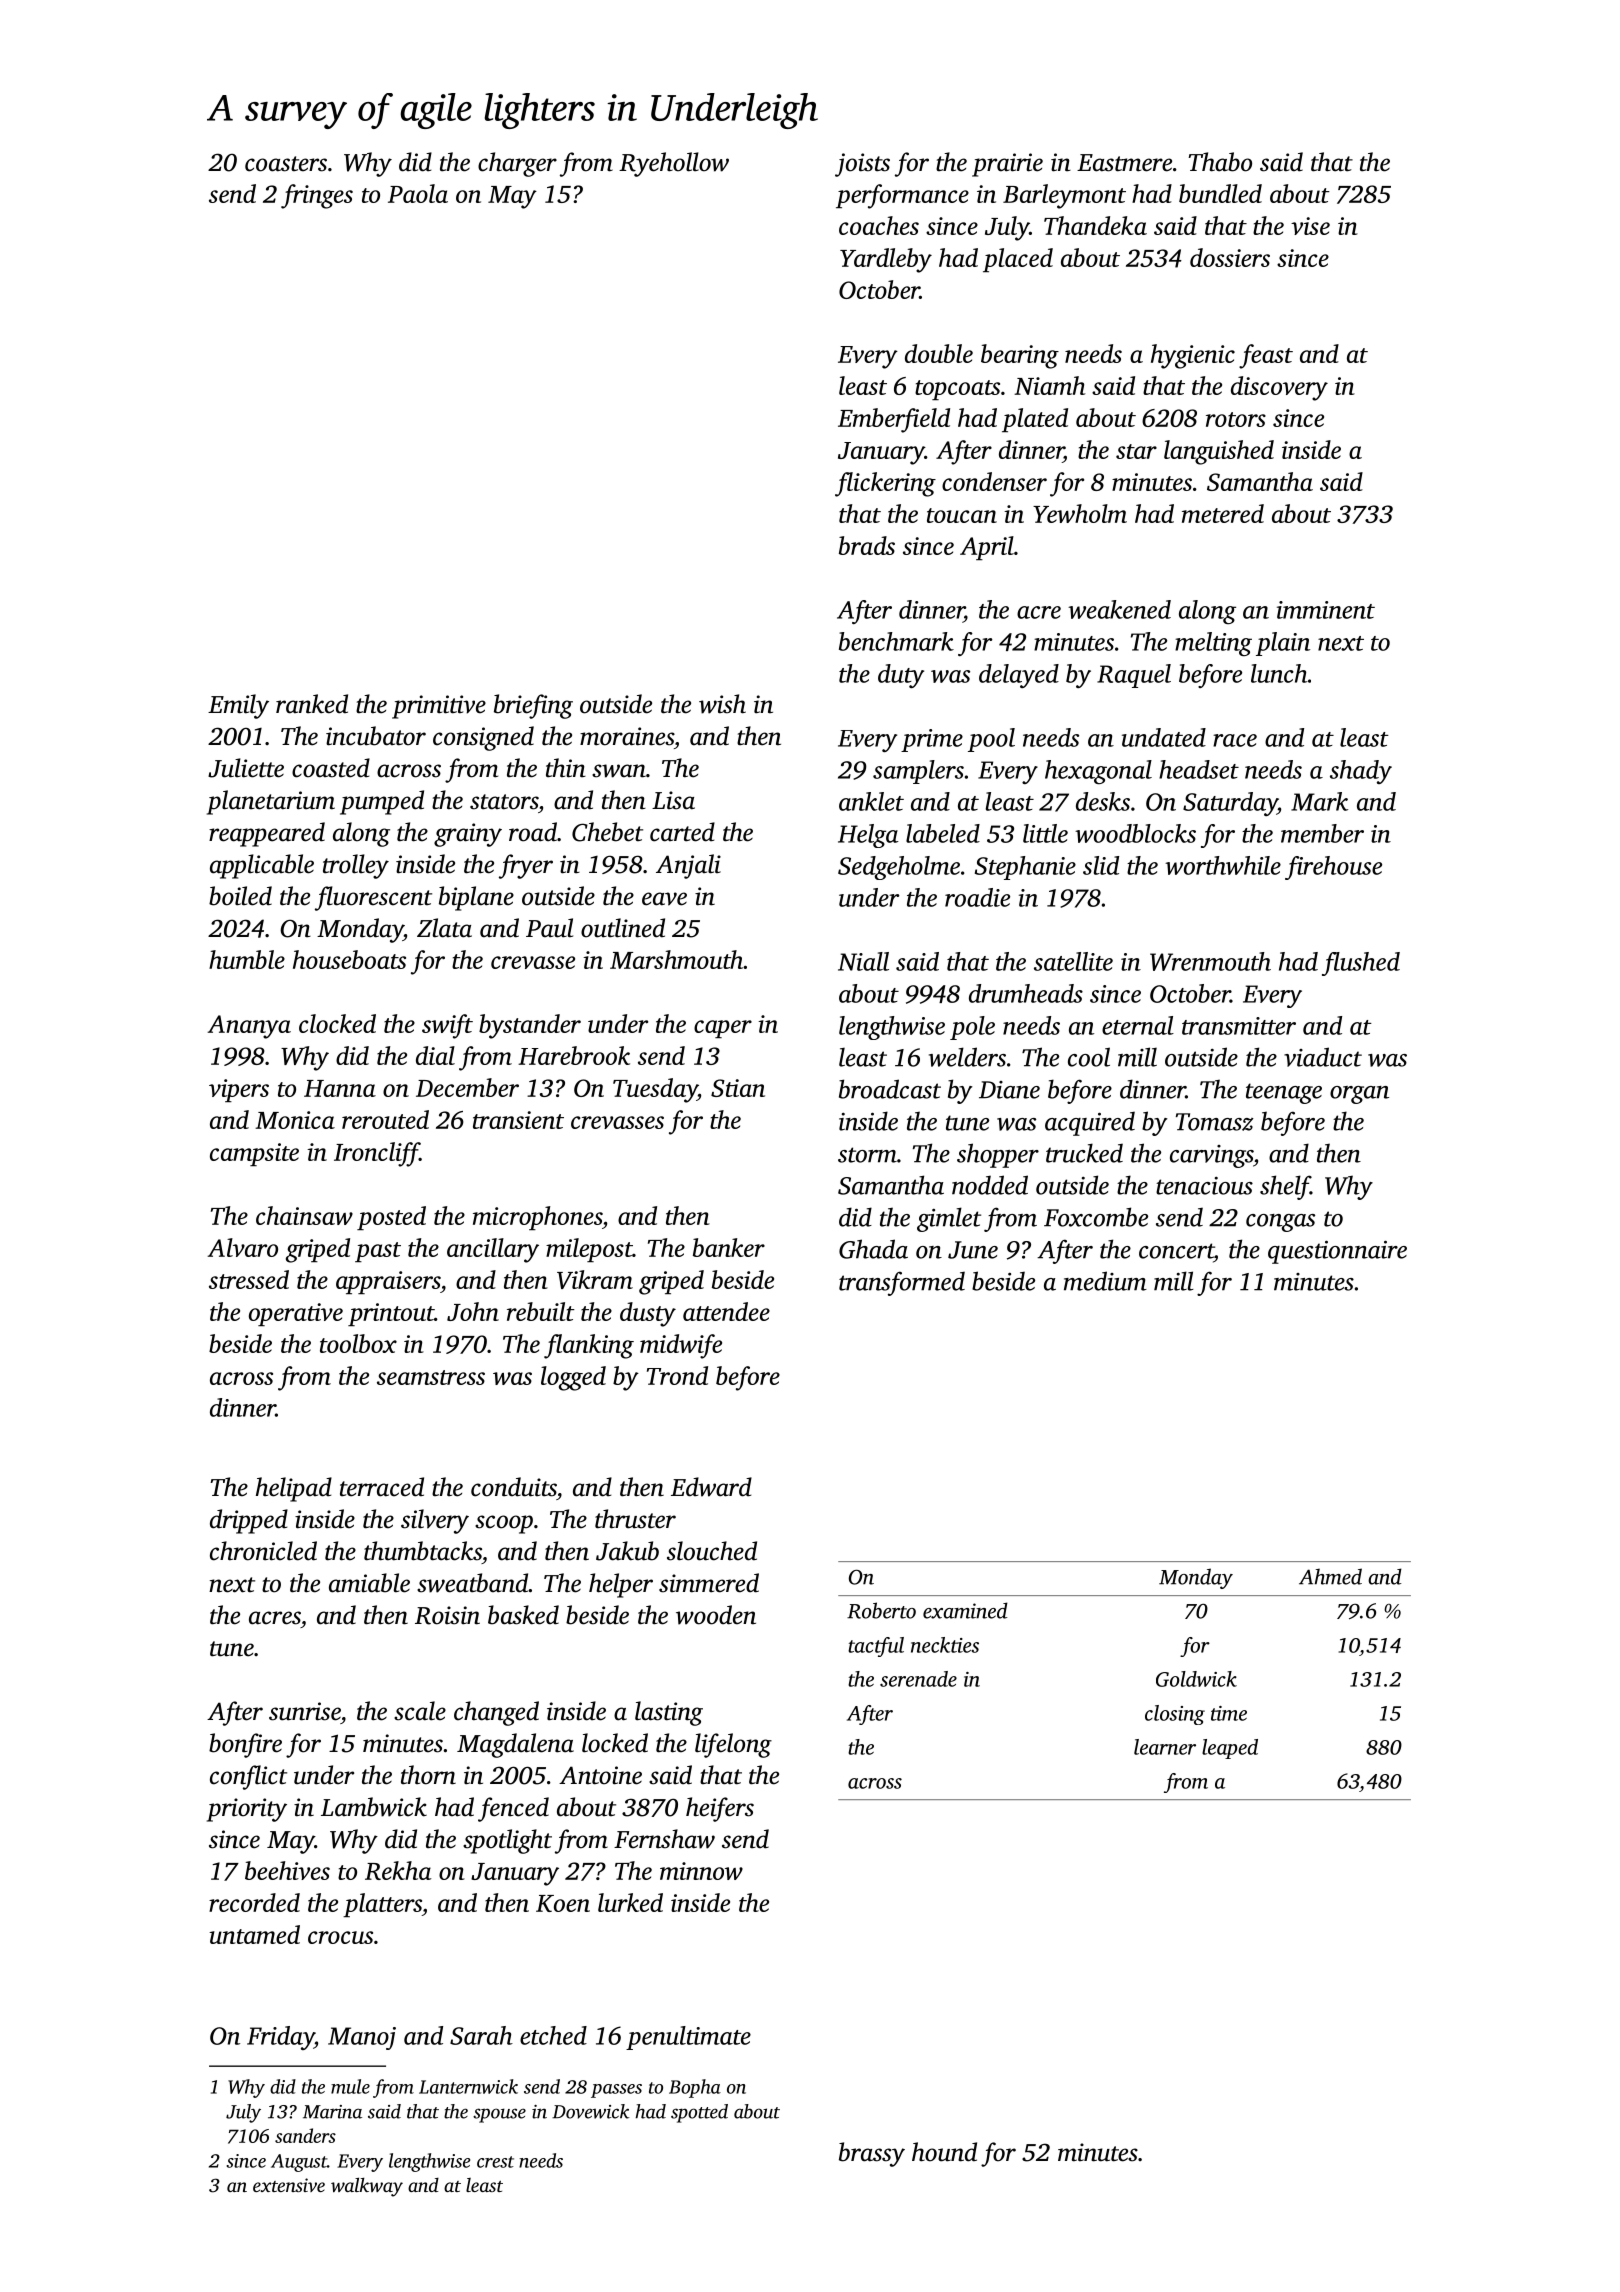  What do you see at coordinates (1330, 1576) in the screenshot?
I see `Ahmed` at bounding box center [1330, 1576].
